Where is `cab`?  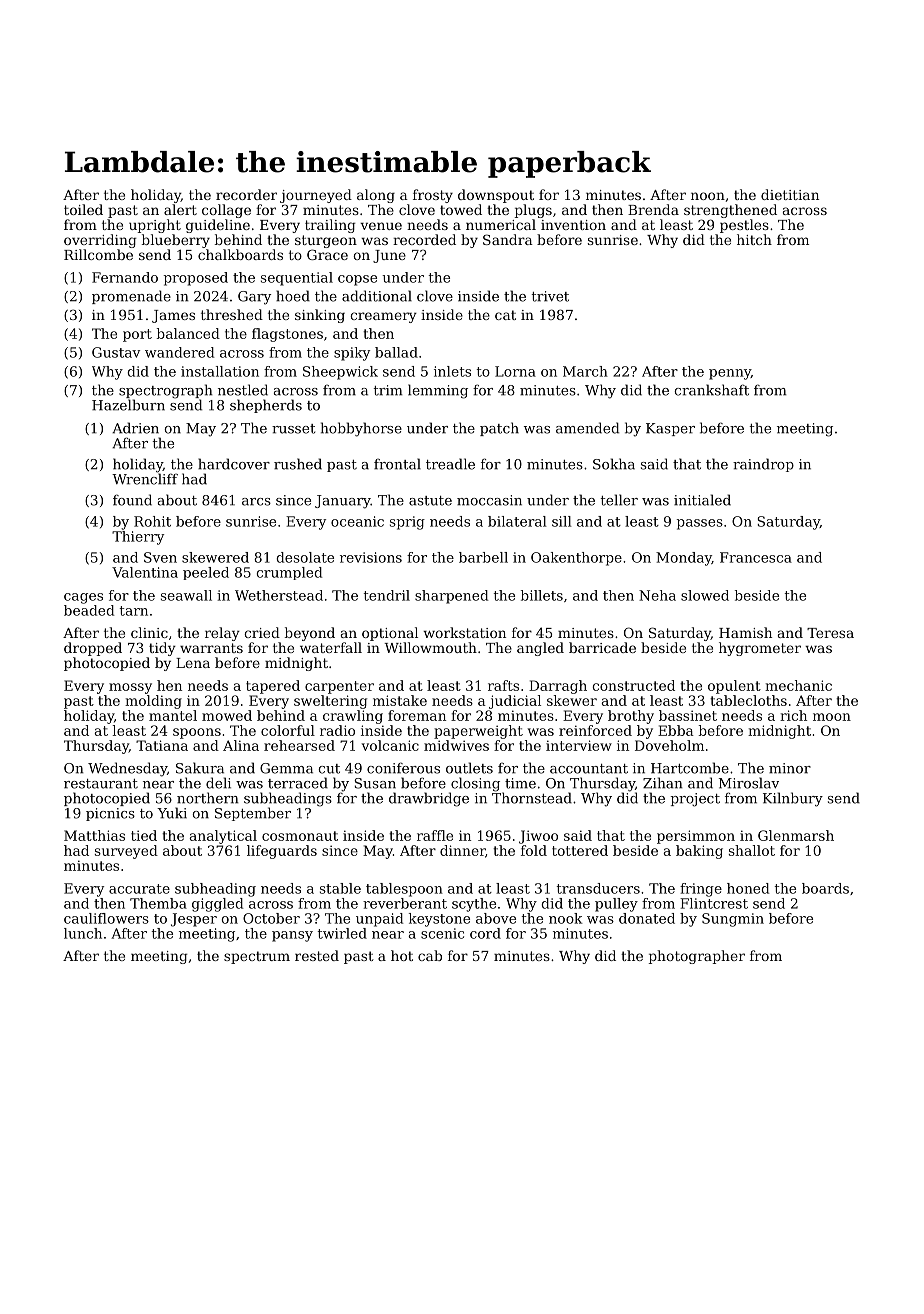 cab is located at coordinates (430, 955).
